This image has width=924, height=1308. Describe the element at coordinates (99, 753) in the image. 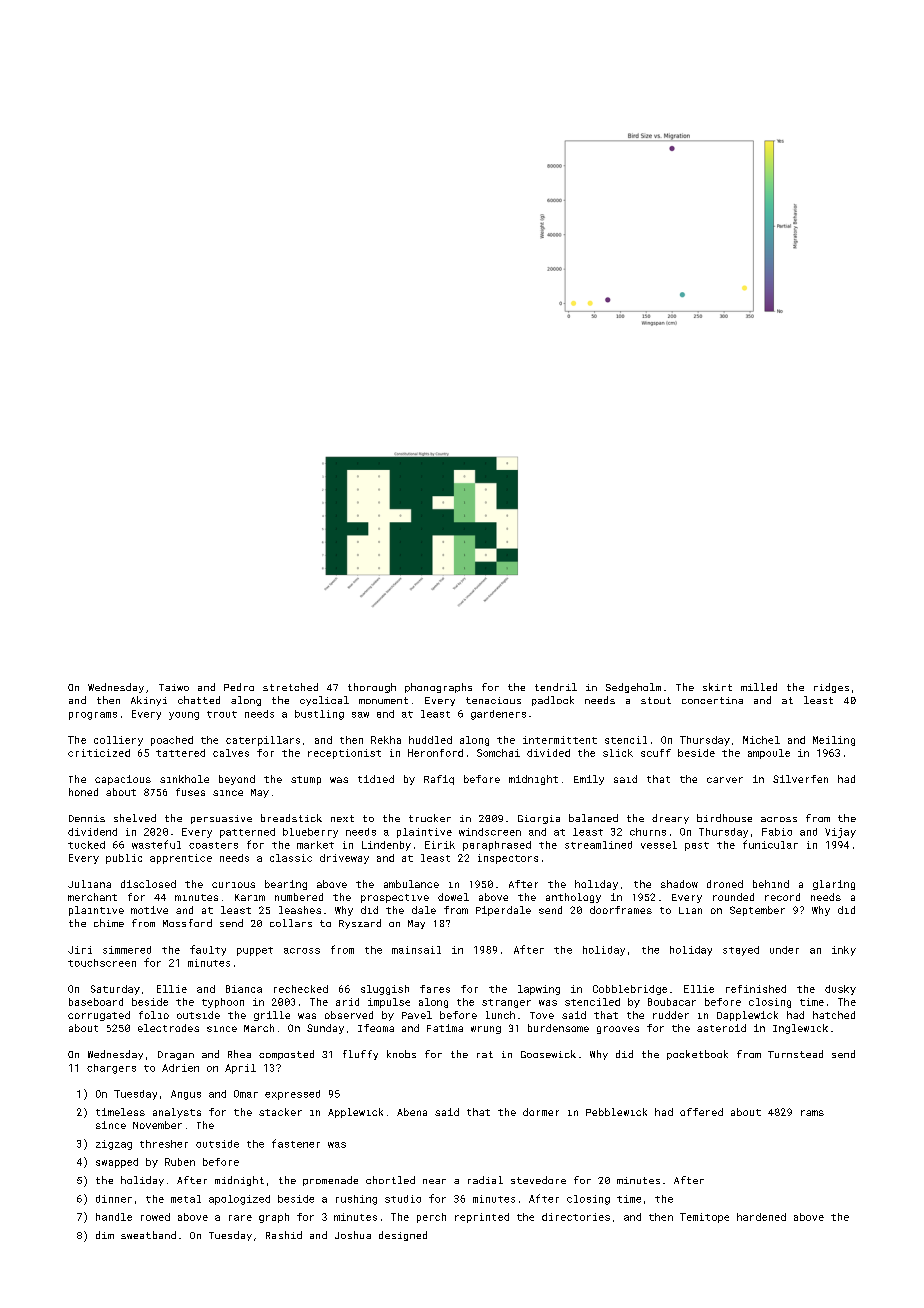

I see `criticized` at that location.
